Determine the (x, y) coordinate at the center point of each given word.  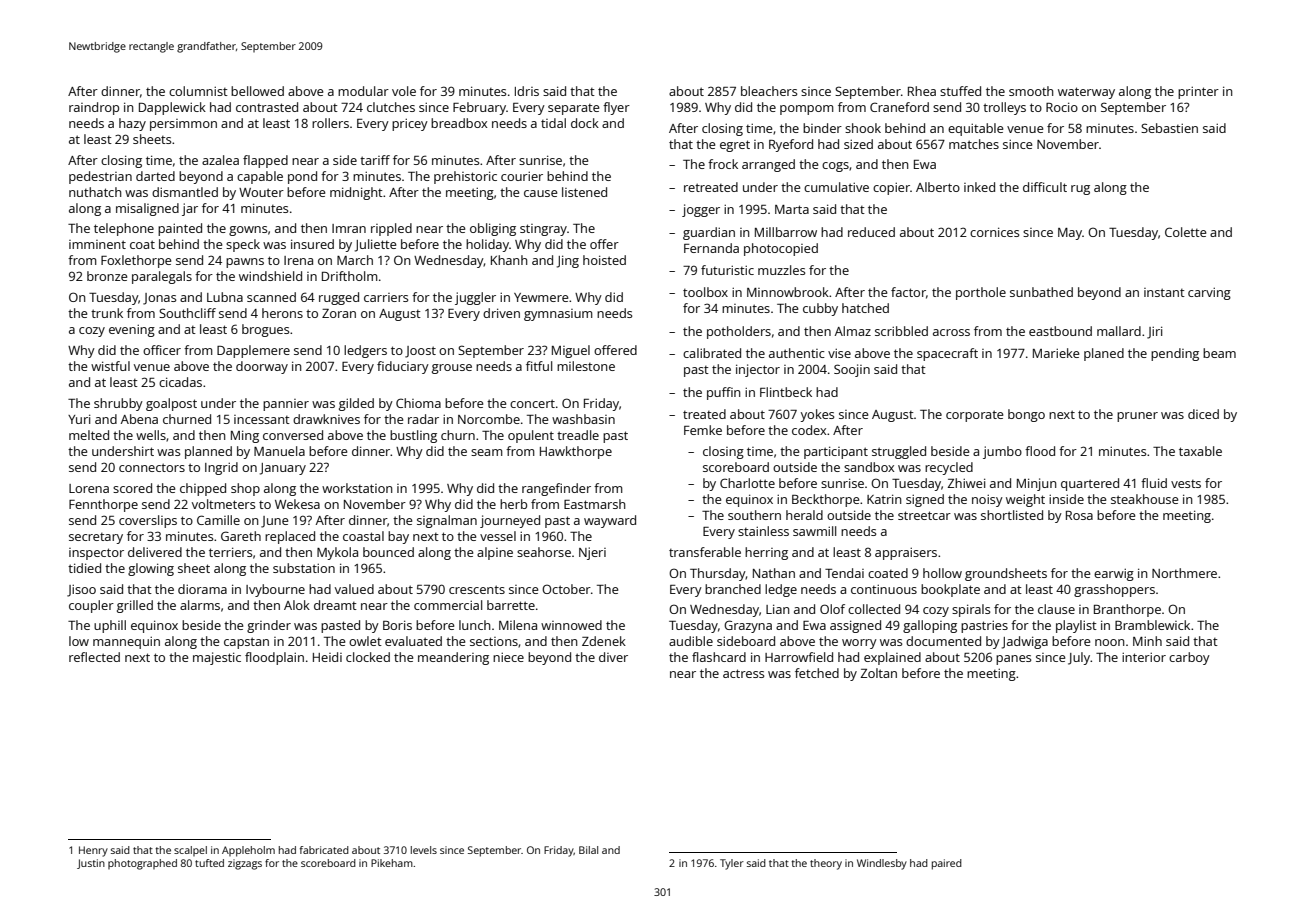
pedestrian (100, 177)
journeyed (510, 521)
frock (723, 164)
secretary (96, 538)
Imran (349, 228)
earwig (1114, 574)
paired (947, 864)
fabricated (324, 850)
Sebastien (1169, 128)
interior (1144, 657)
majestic (217, 658)
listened (584, 192)
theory (826, 864)
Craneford (899, 107)
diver (613, 657)
